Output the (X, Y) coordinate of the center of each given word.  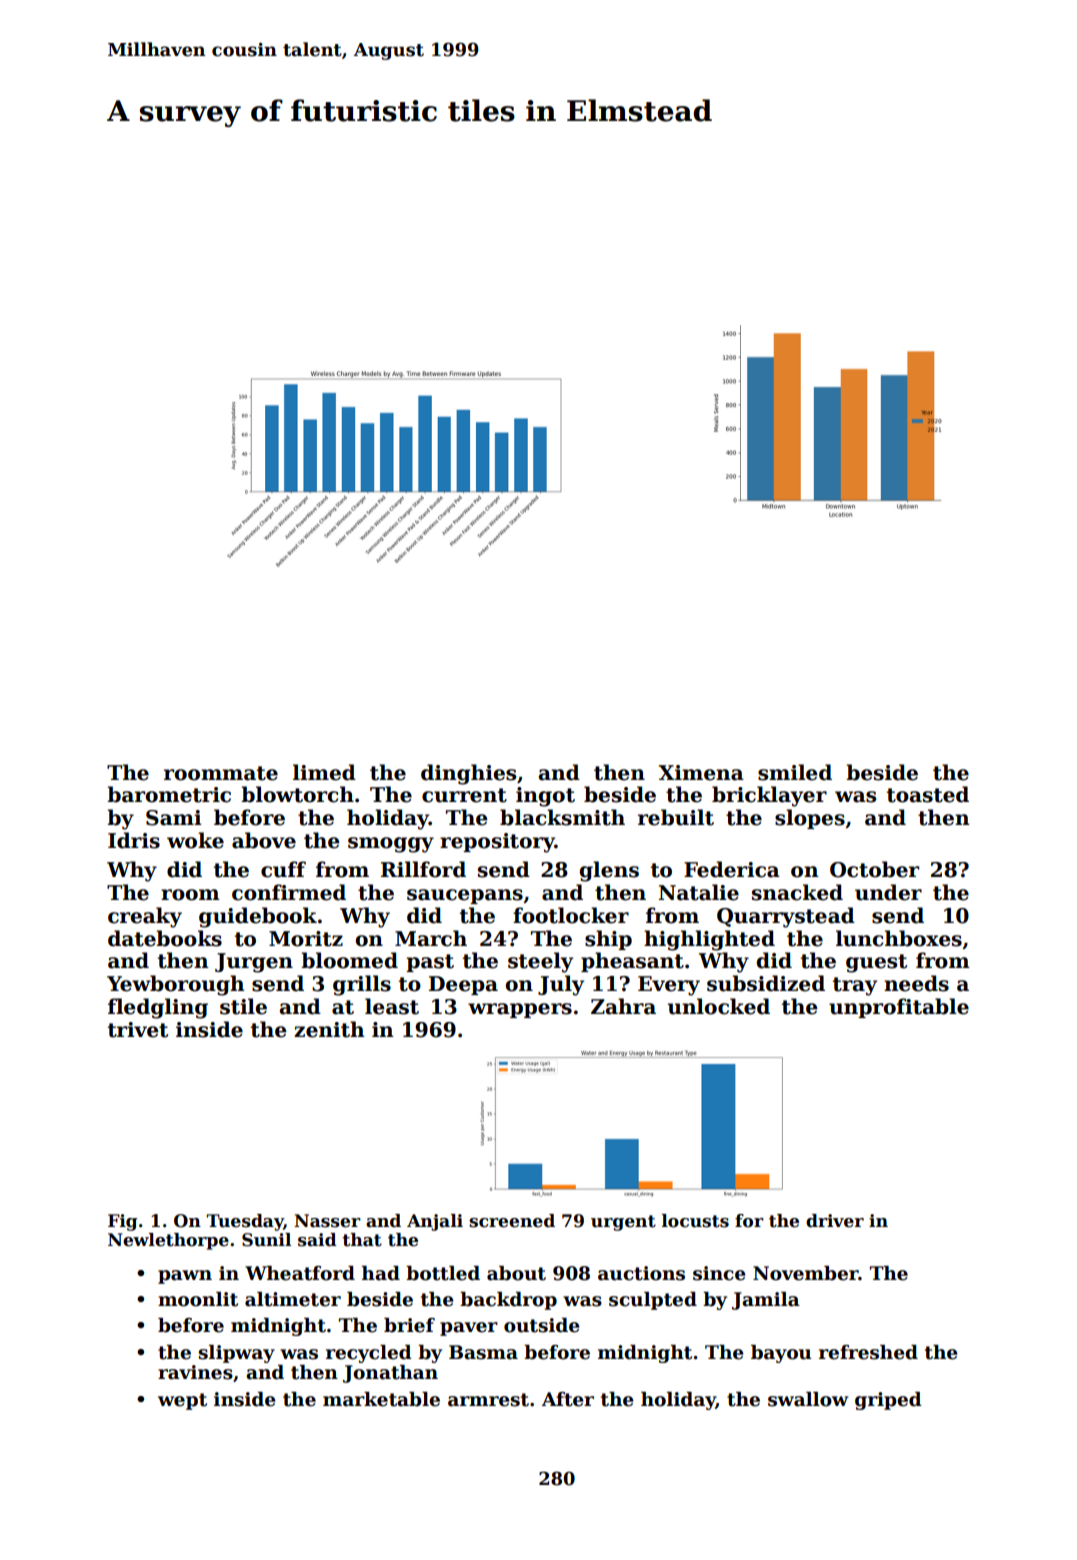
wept (182, 1401)
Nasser (327, 1221)
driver (835, 1221)
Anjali (435, 1222)
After (568, 1399)
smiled (795, 772)
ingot (545, 797)
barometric (169, 794)
